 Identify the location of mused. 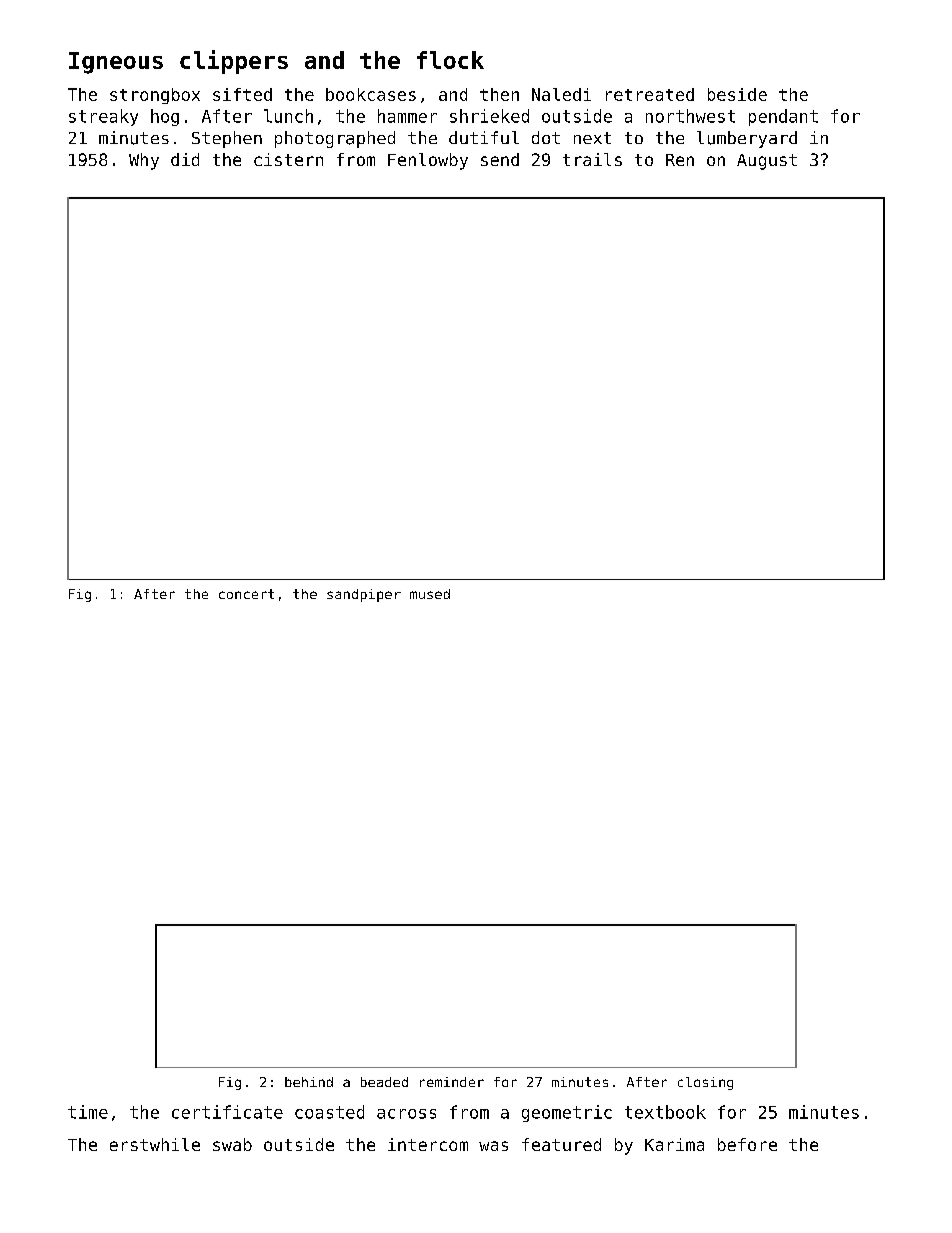
(430, 594).
